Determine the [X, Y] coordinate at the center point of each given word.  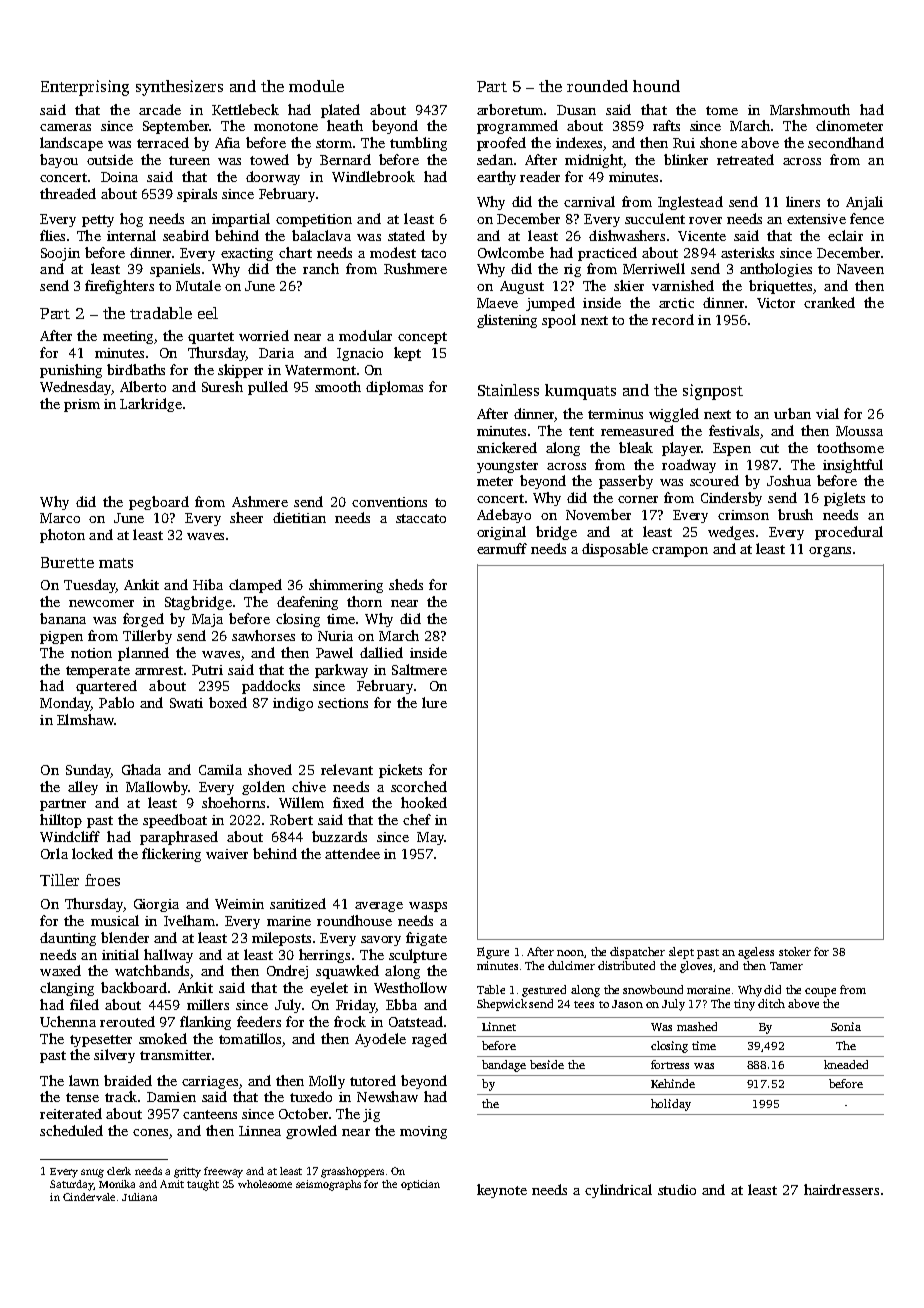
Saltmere [419, 669]
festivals [734, 430]
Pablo [116, 702]
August [522, 287]
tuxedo [311, 1096]
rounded [597, 86]
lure [434, 702]
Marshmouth [810, 109]
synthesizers [179, 88]
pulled [268, 388]
